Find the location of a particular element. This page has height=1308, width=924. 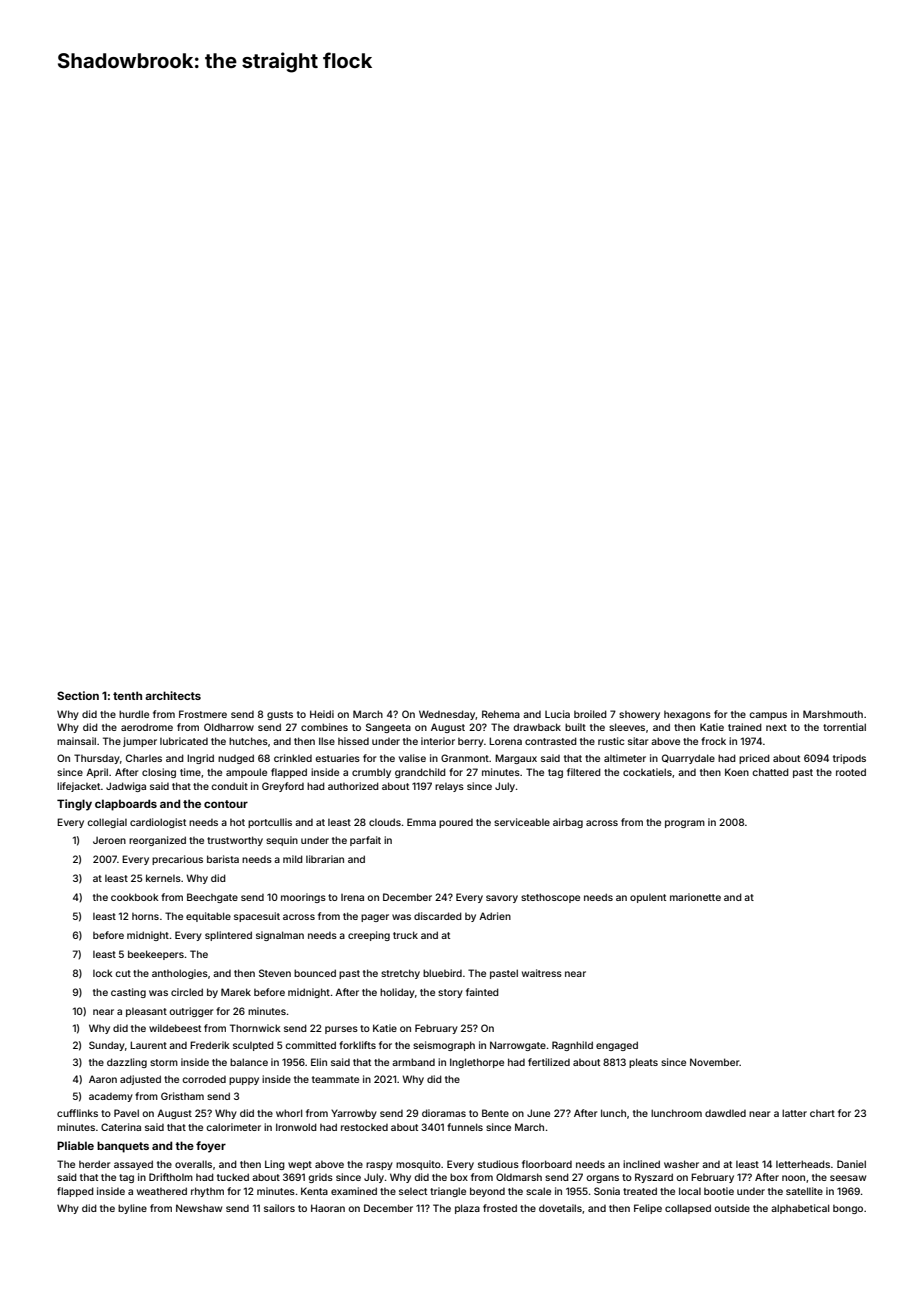

casting is located at coordinates (128, 993).
